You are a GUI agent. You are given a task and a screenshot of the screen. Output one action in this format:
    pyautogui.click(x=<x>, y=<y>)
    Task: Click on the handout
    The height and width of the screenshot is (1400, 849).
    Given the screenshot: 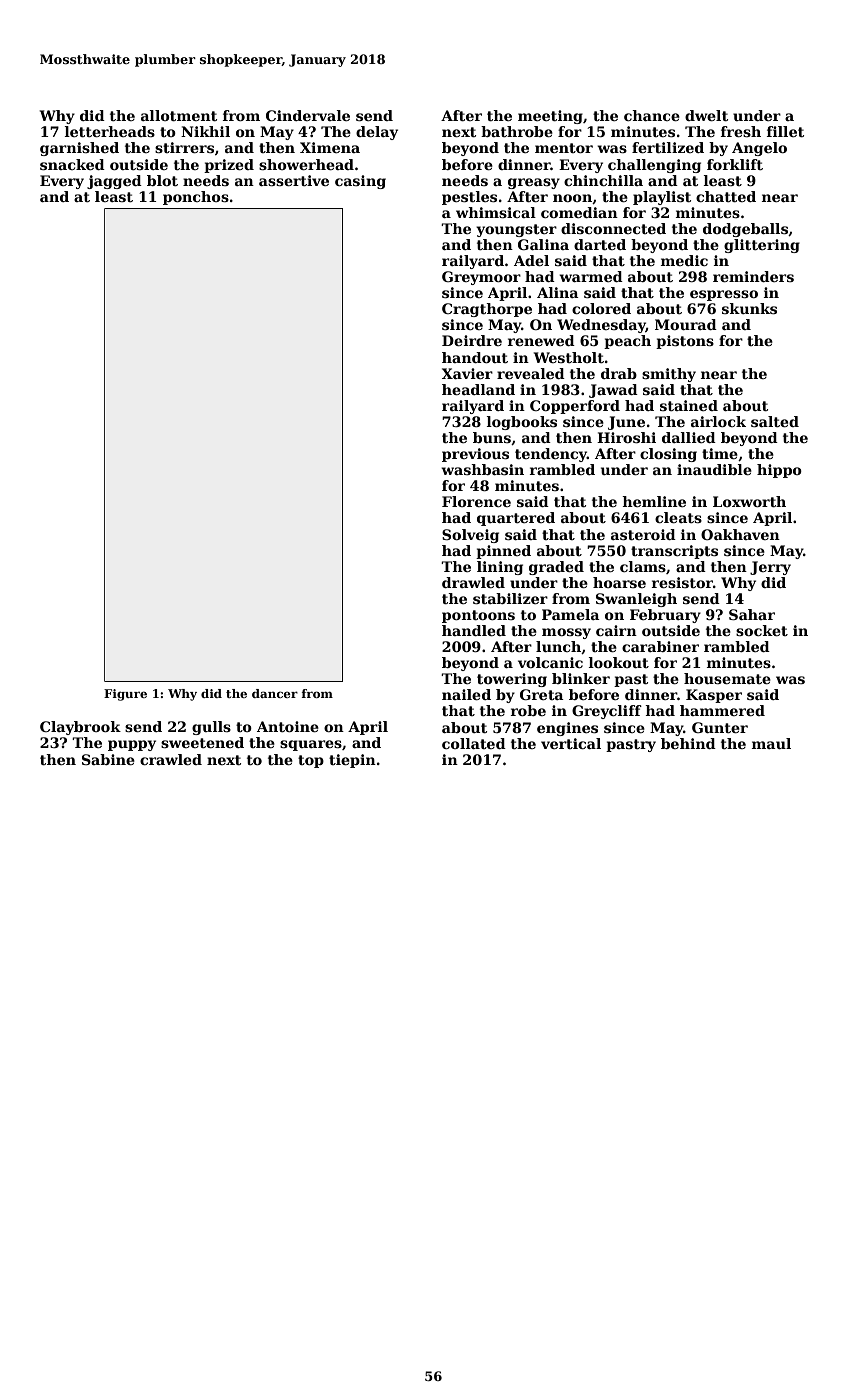 What is the action you would take?
    pyautogui.click(x=475, y=357)
